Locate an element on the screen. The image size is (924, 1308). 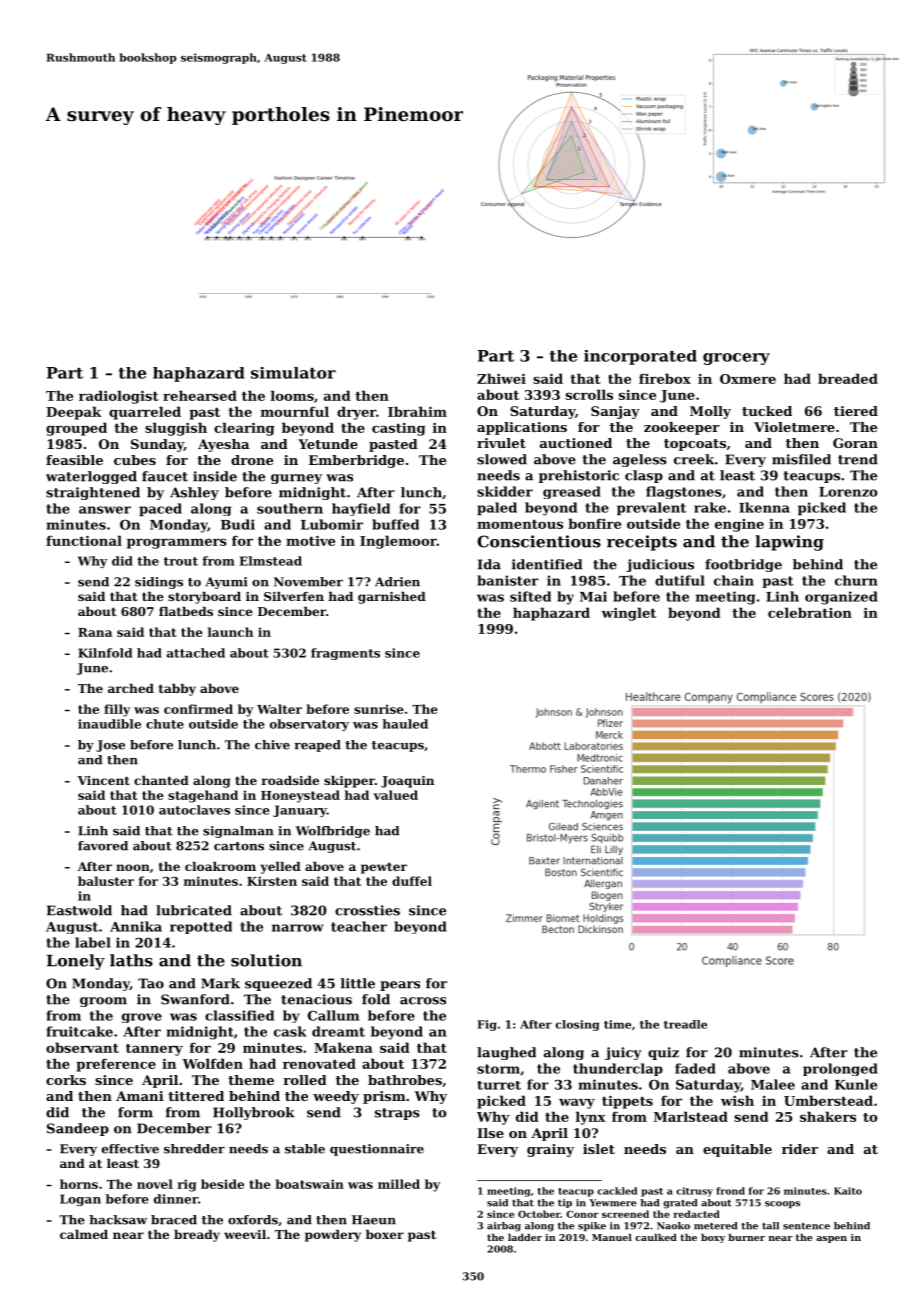
stable is located at coordinates (305, 1149).
